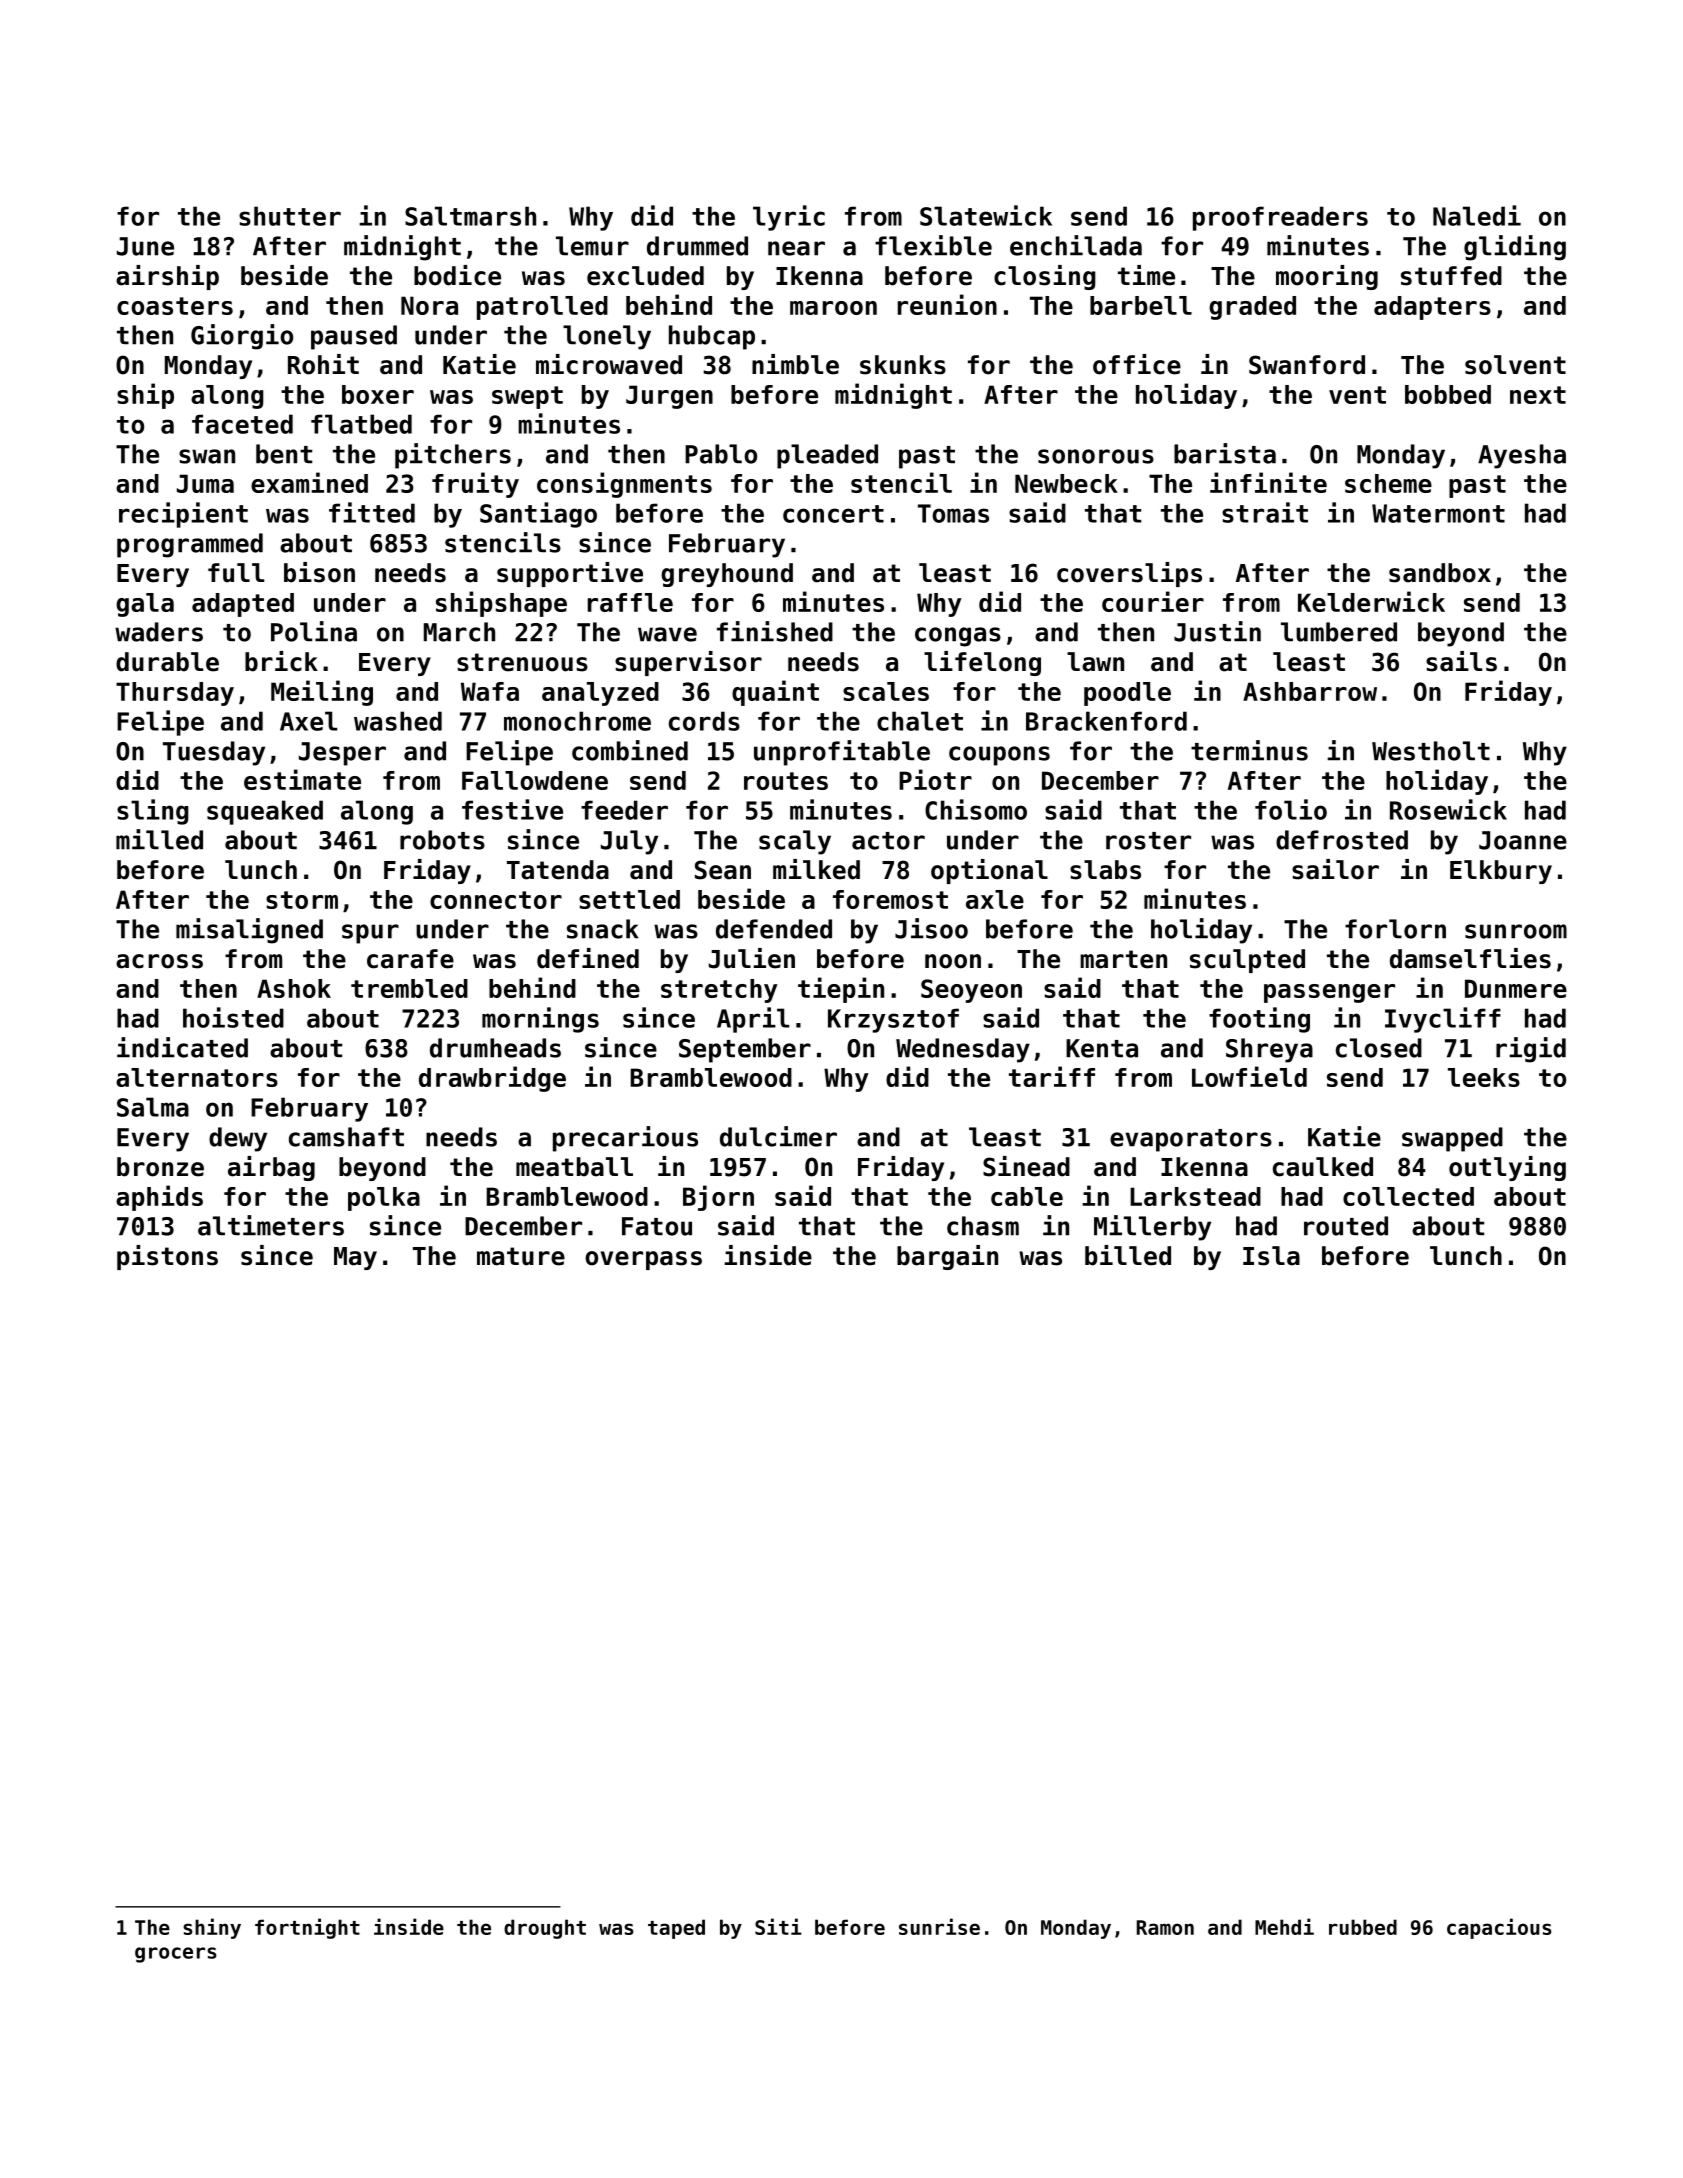  Describe the element at coordinates (1268, 482) in the document. I see `infinite` at that location.
